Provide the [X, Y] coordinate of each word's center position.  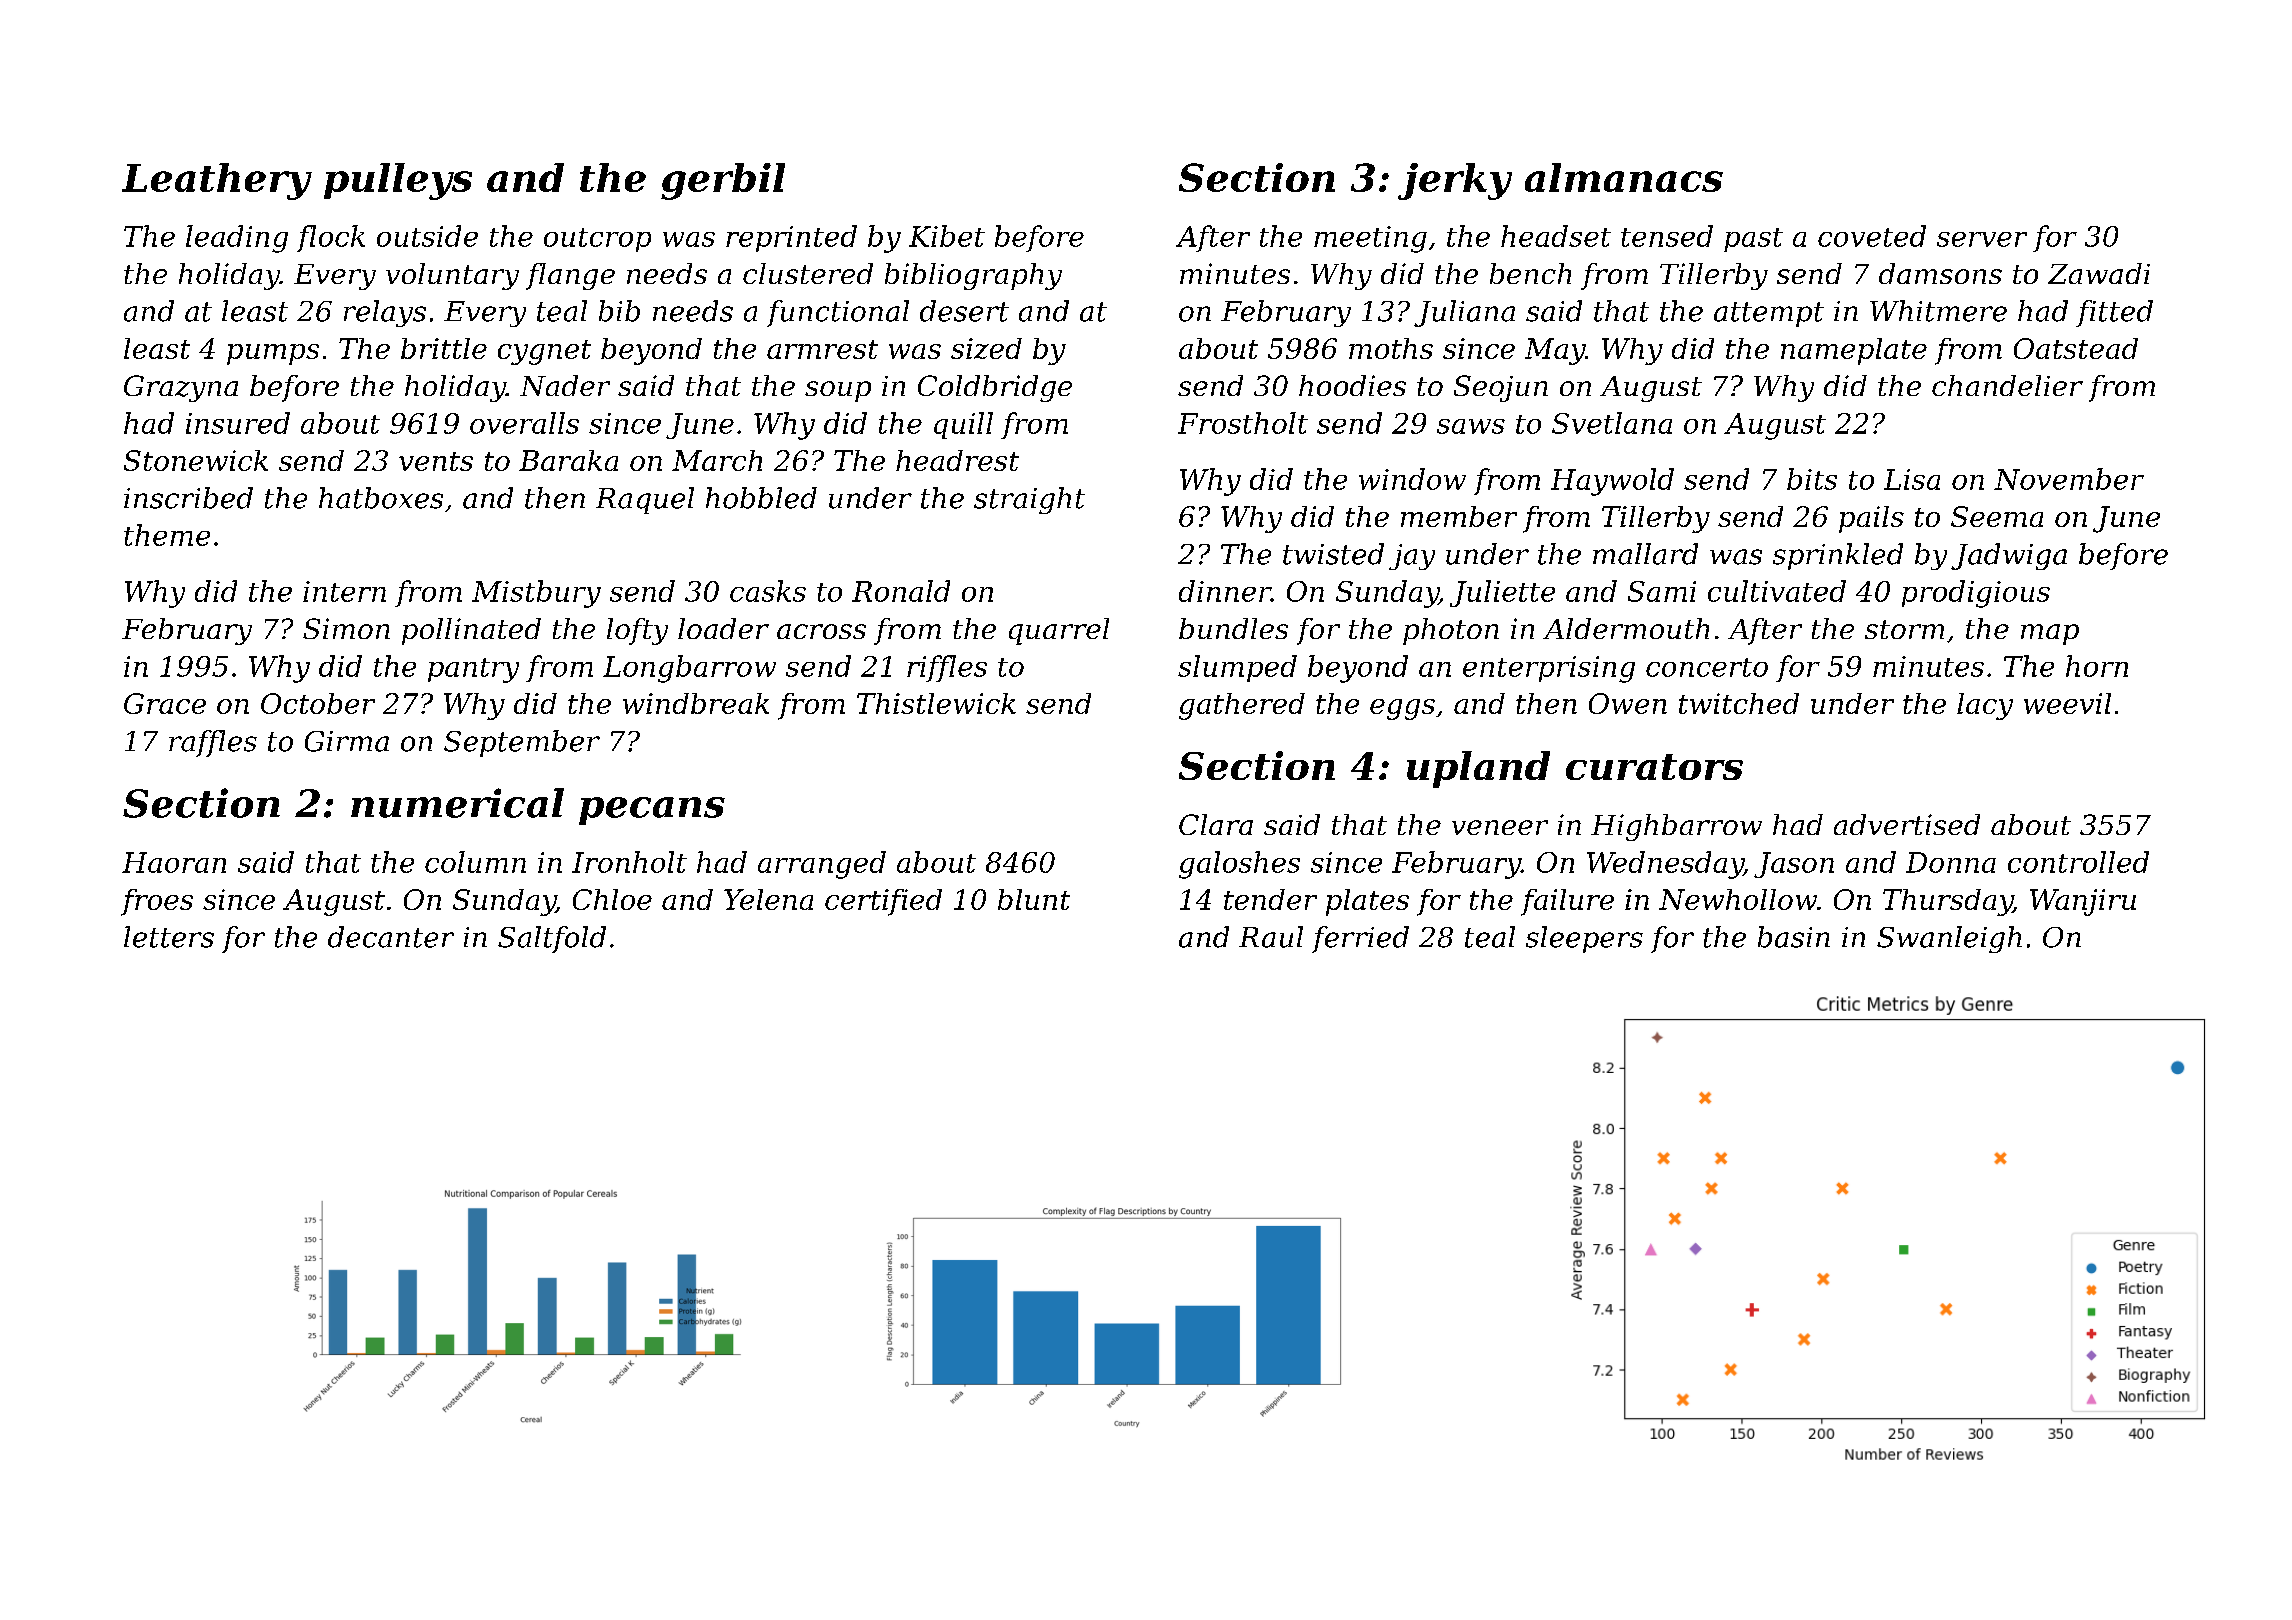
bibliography [973, 276]
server [1982, 239]
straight [1029, 500]
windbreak [696, 703]
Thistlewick [936, 703]
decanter [391, 937]
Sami [1662, 591]
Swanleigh [1949, 939]
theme [167, 535]
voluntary [452, 276]
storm [1904, 629]
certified [883, 902]
